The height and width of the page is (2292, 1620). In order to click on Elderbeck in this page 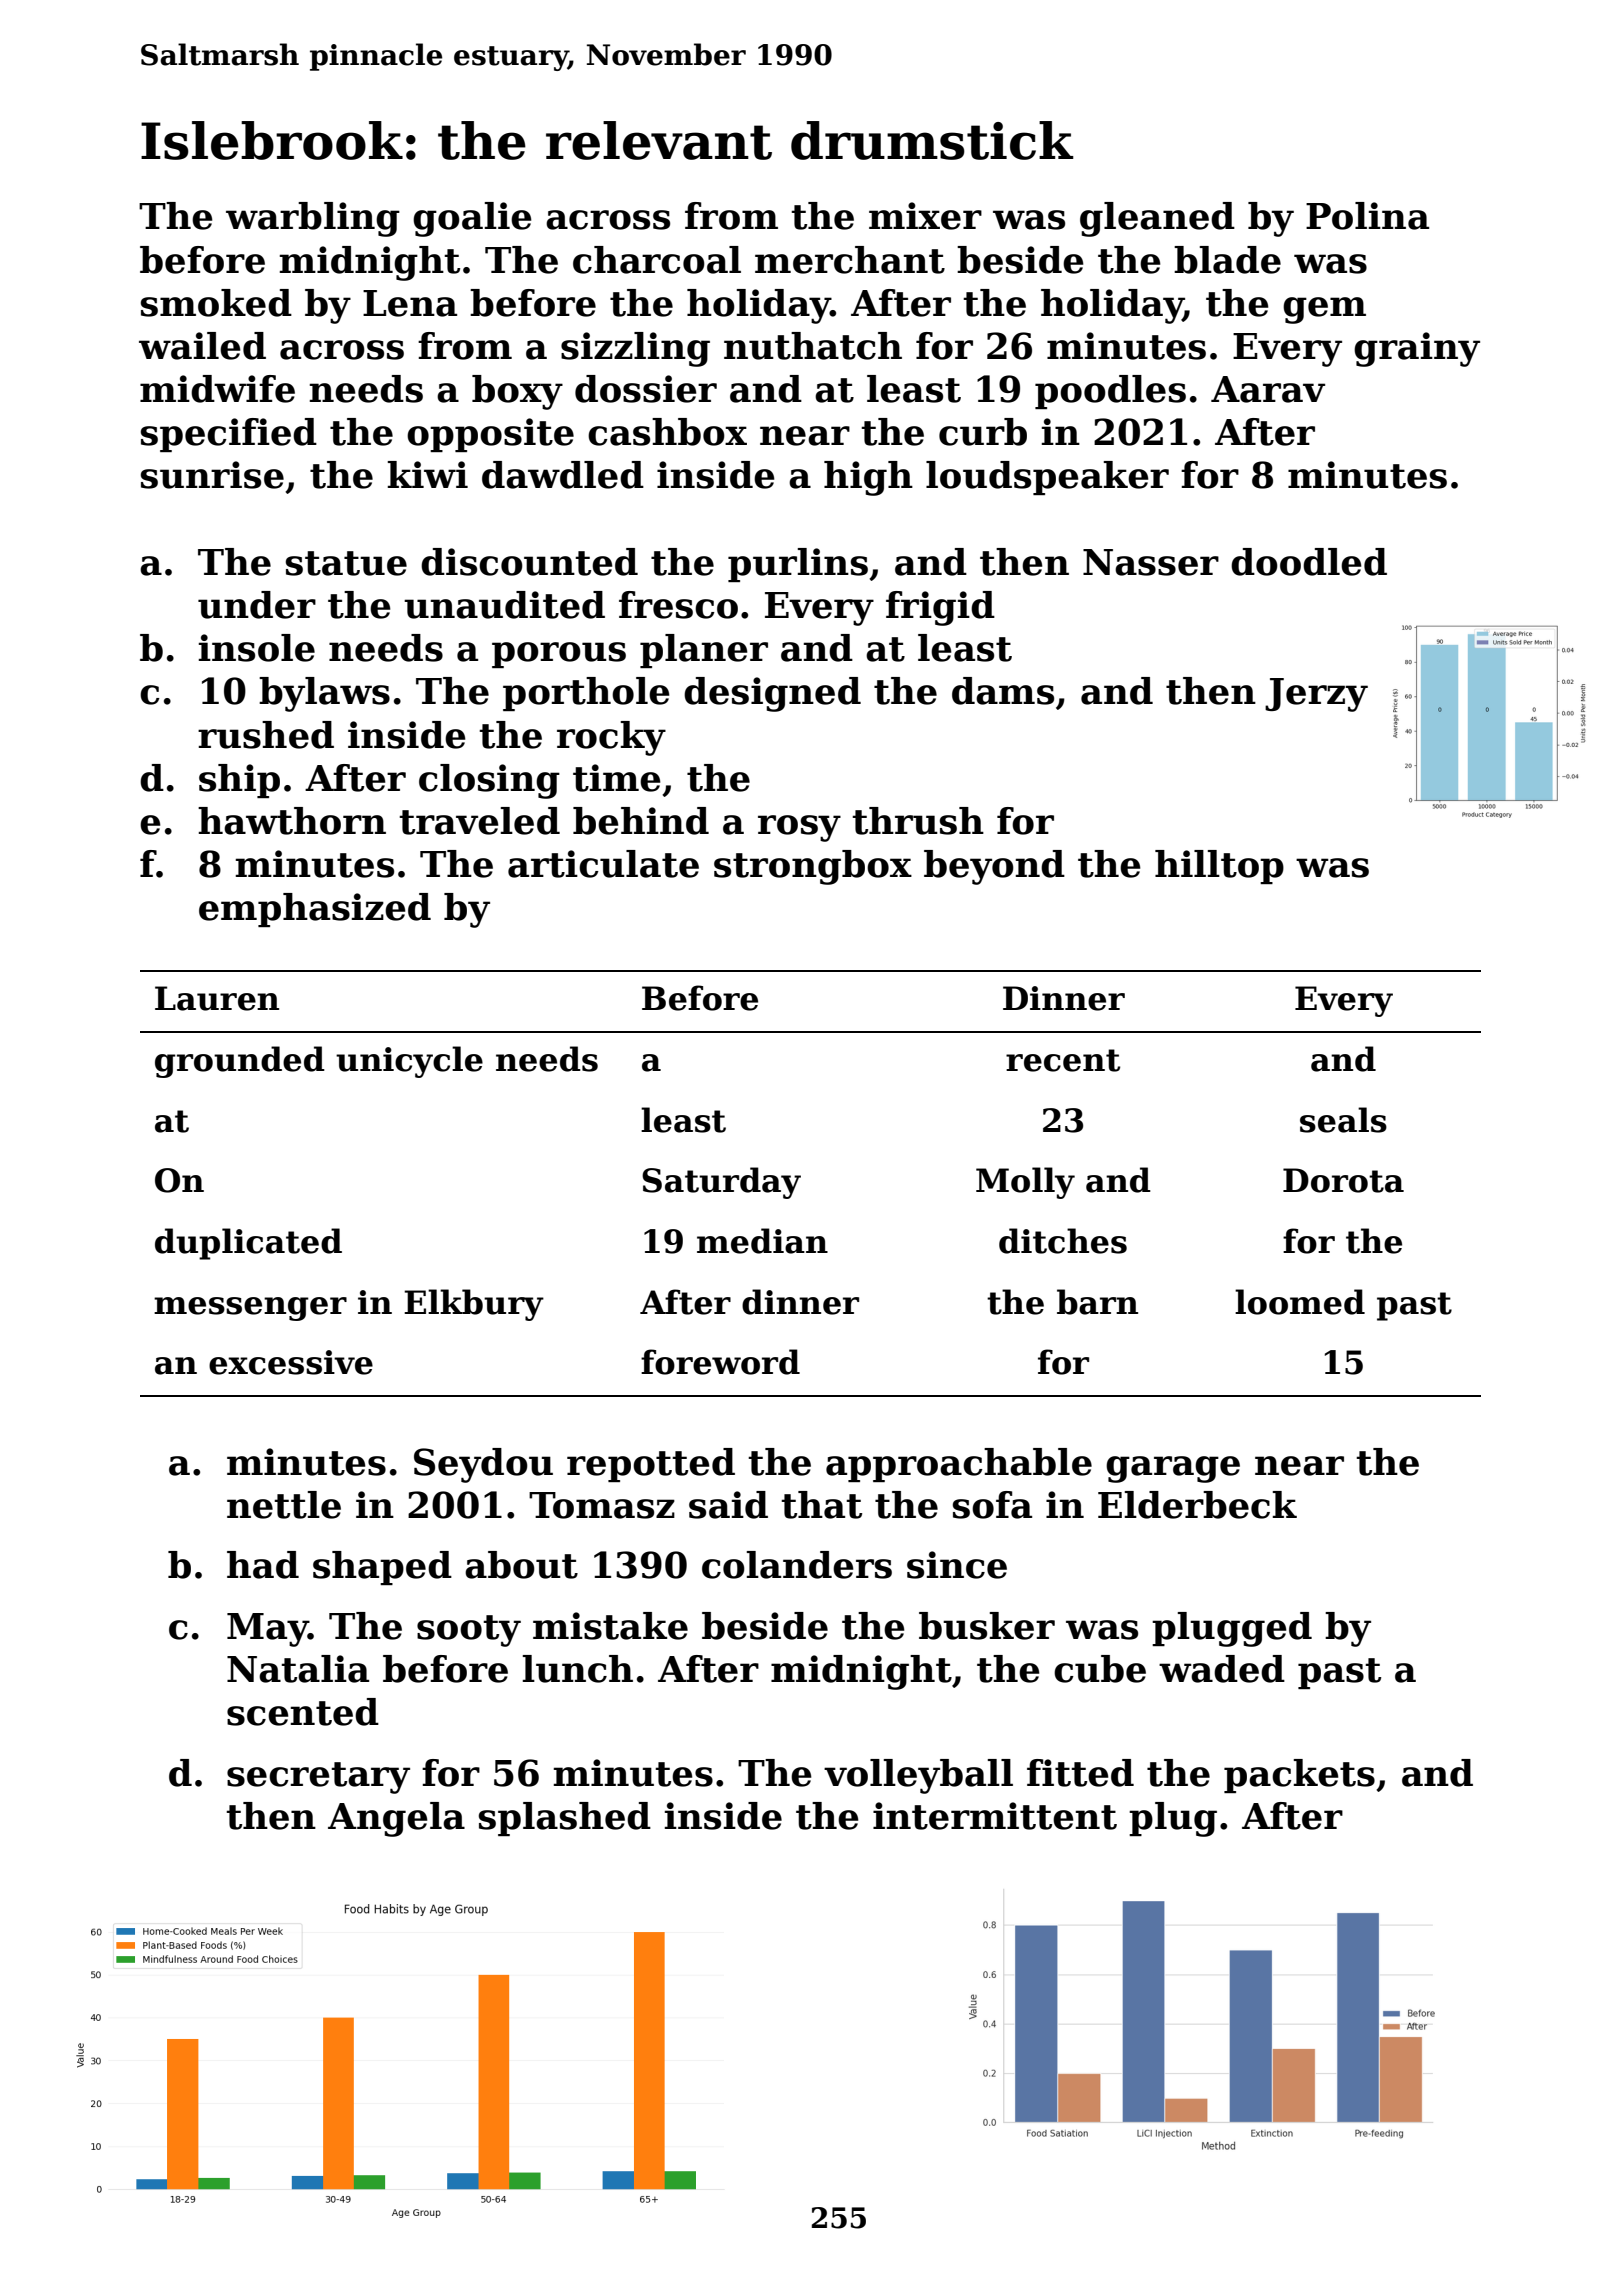, I will do `click(1197, 1505)`.
